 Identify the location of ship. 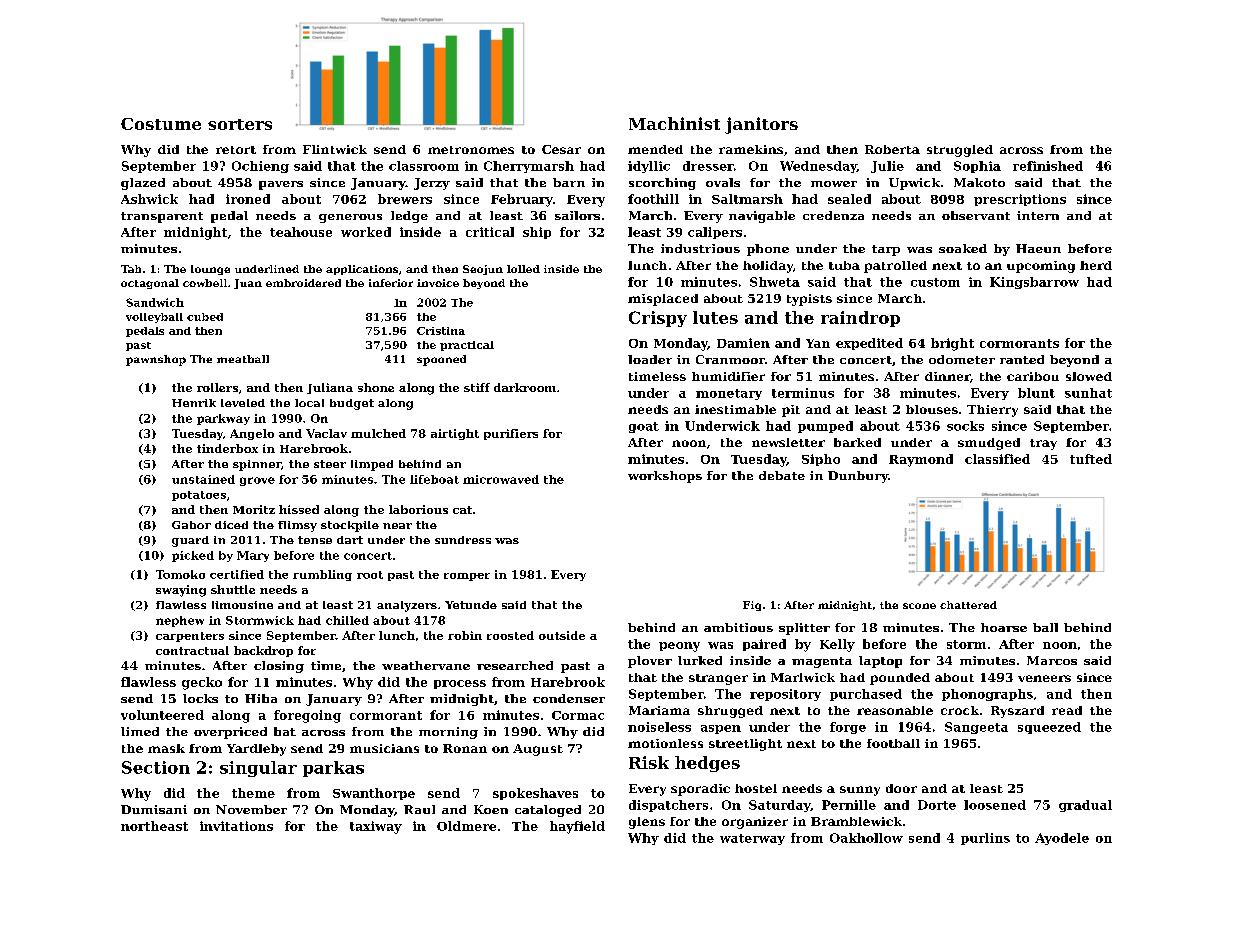
(537, 233).
